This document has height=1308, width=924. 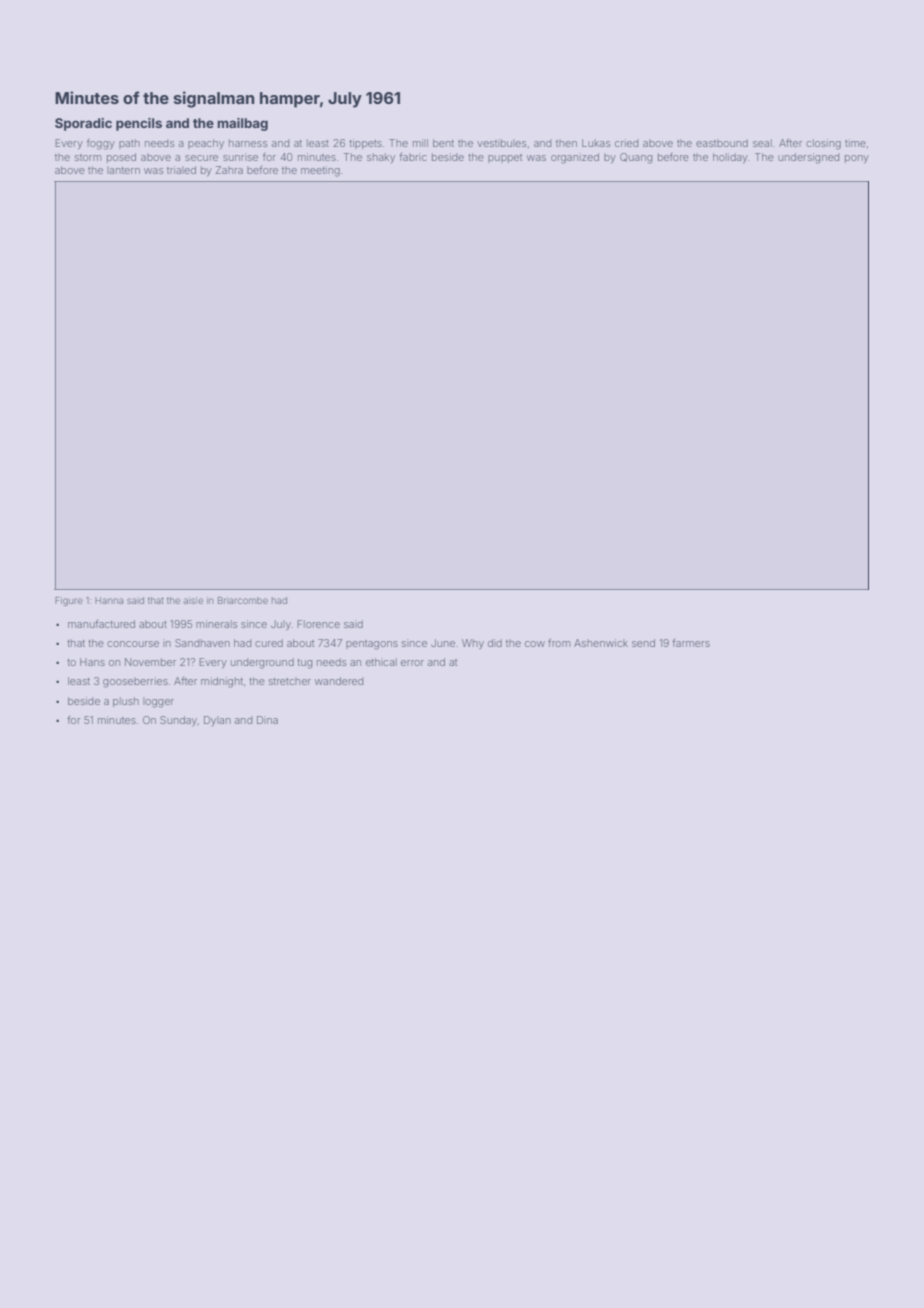 I want to click on manufactured, so click(x=101, y=624).
